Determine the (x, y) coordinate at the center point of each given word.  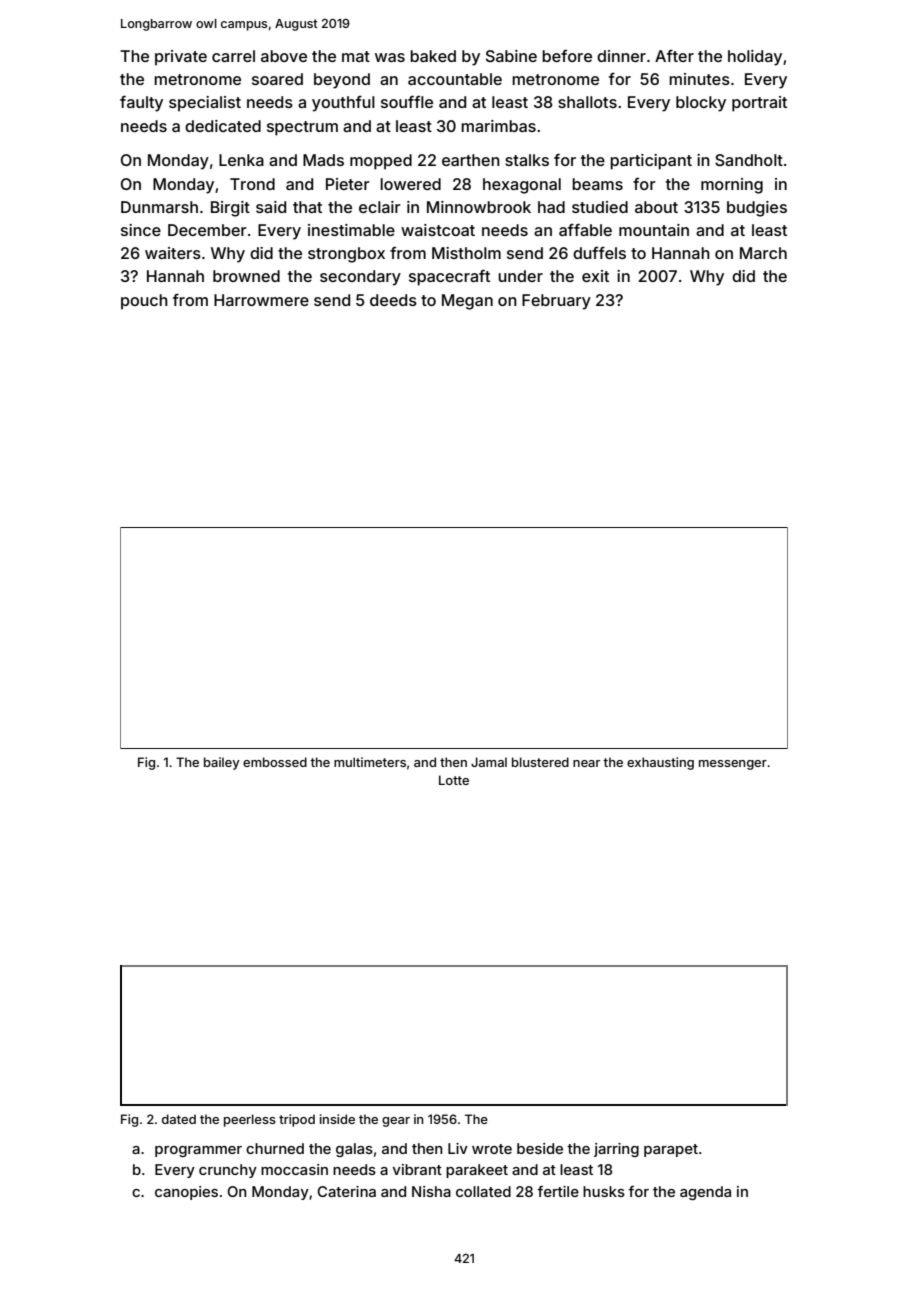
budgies (757, 209)
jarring (616, 1150)
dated (179, 1119)
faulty (141, 103)
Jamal (489, 762)
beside (540, 1148)
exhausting (660, 763)
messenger (733, 765)
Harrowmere (261, 300)
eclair (380, 207)
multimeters (370, 762)
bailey (222, 763)
